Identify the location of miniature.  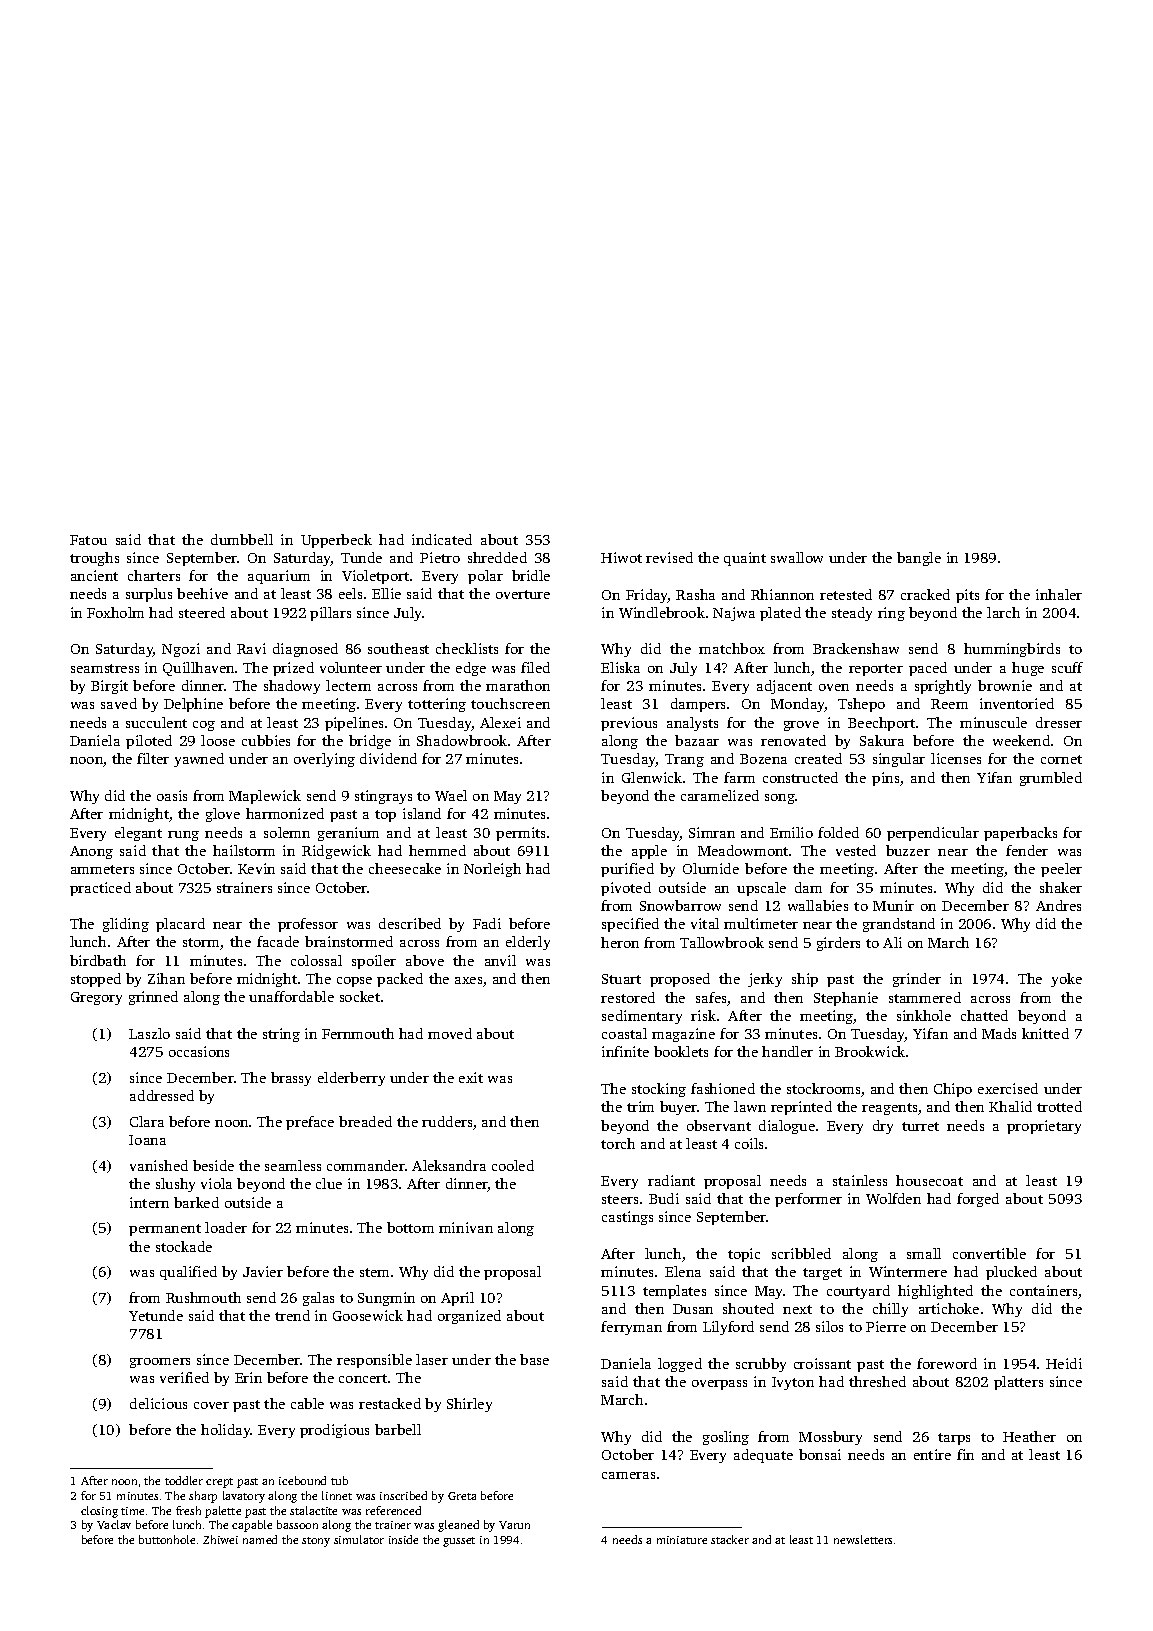
(682, 1540).
